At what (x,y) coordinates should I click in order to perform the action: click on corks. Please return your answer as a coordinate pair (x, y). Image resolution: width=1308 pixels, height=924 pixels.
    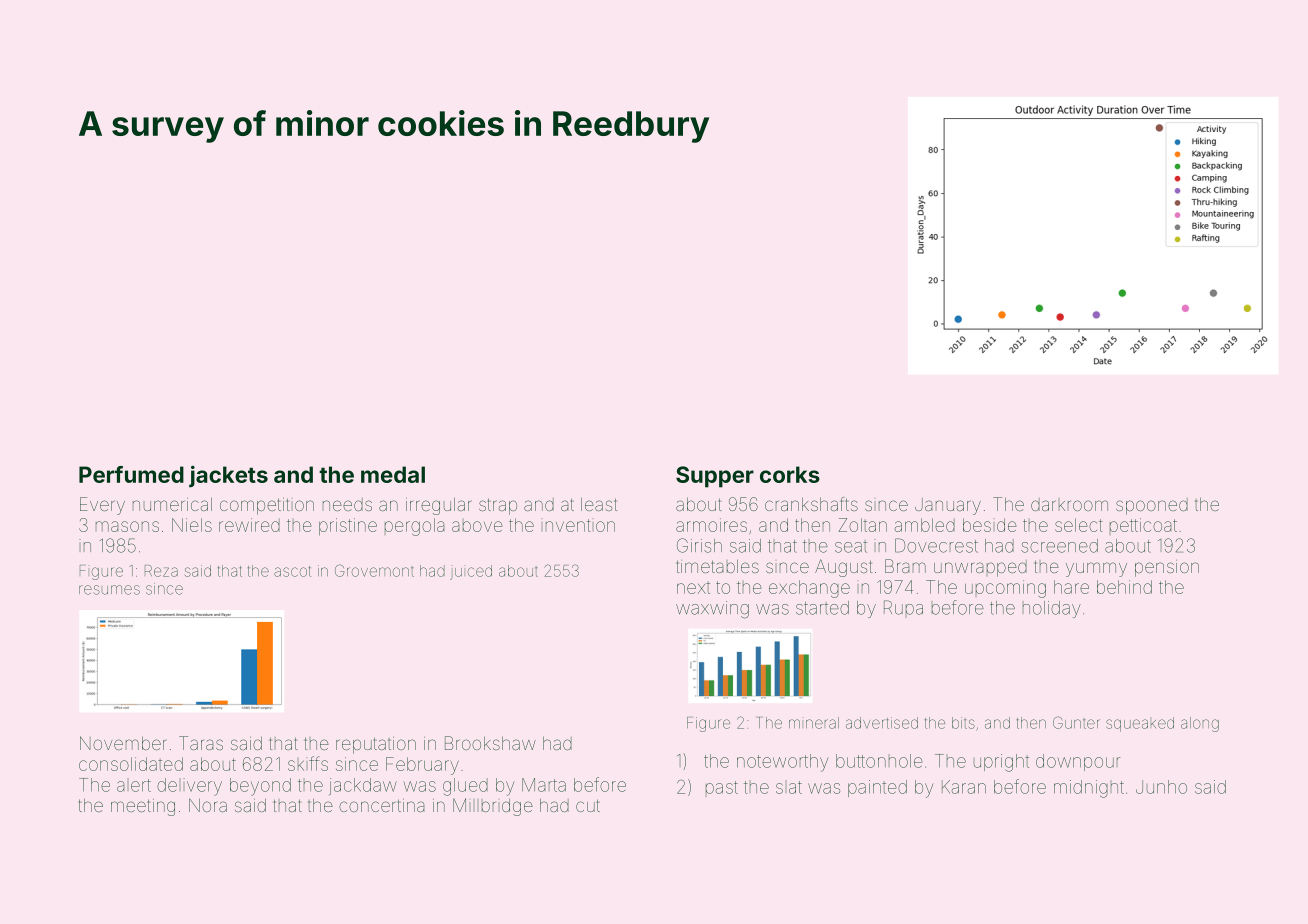
    Looking at the image, I should click on (790, 474).
